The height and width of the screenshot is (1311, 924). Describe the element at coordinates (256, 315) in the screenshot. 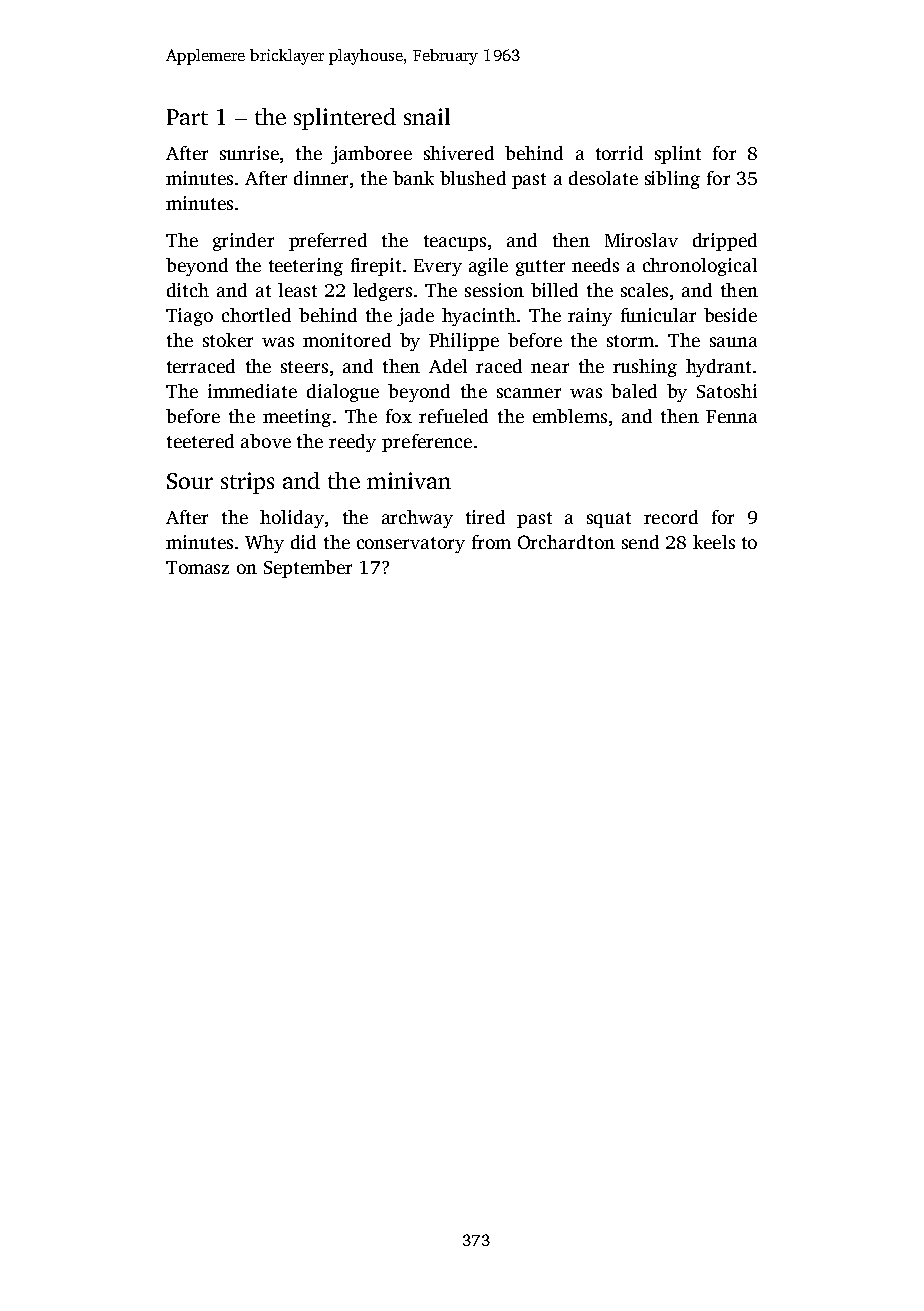

I see `chortled` at that location.
